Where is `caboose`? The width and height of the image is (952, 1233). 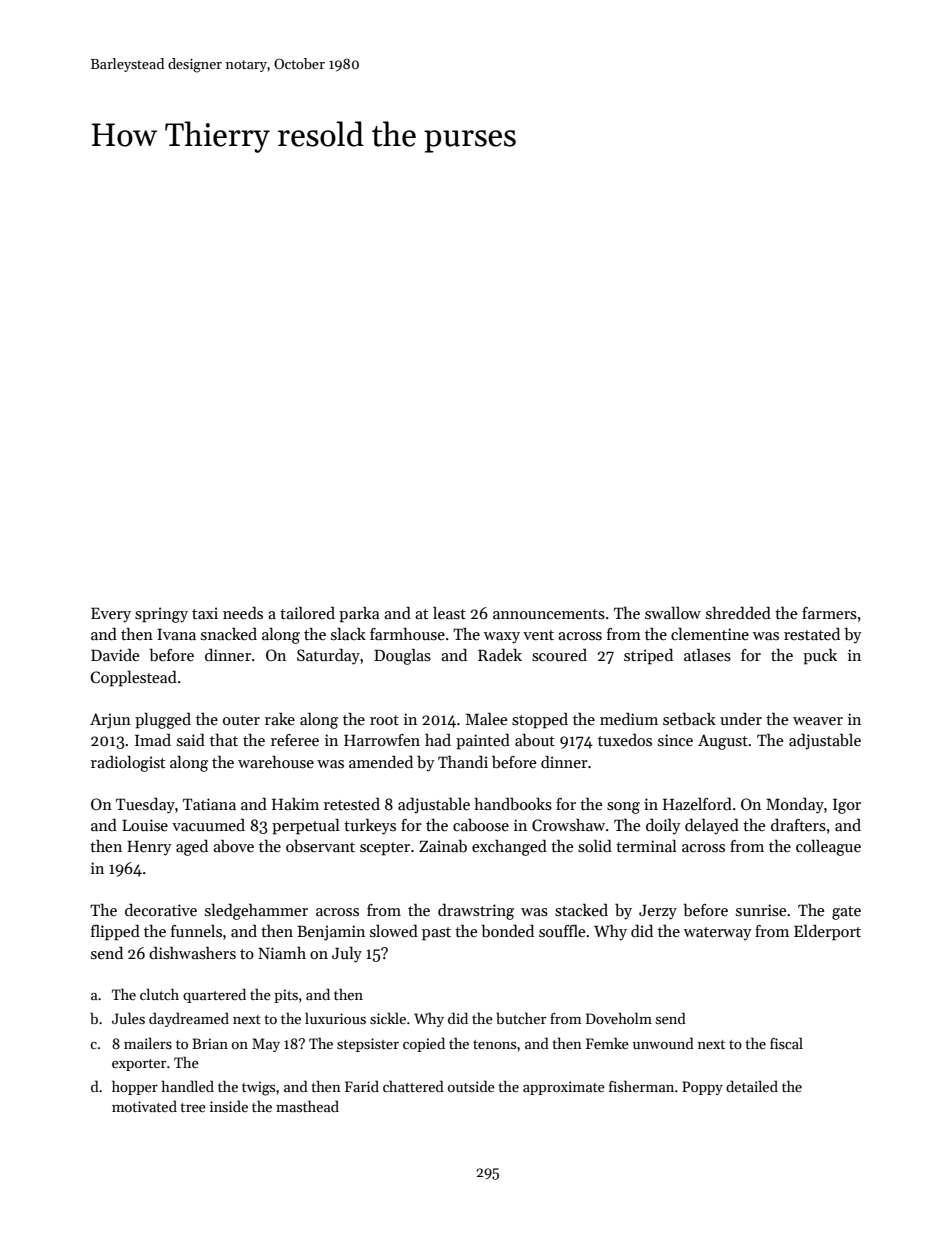
caboose is located at coordinates (481, 824).
